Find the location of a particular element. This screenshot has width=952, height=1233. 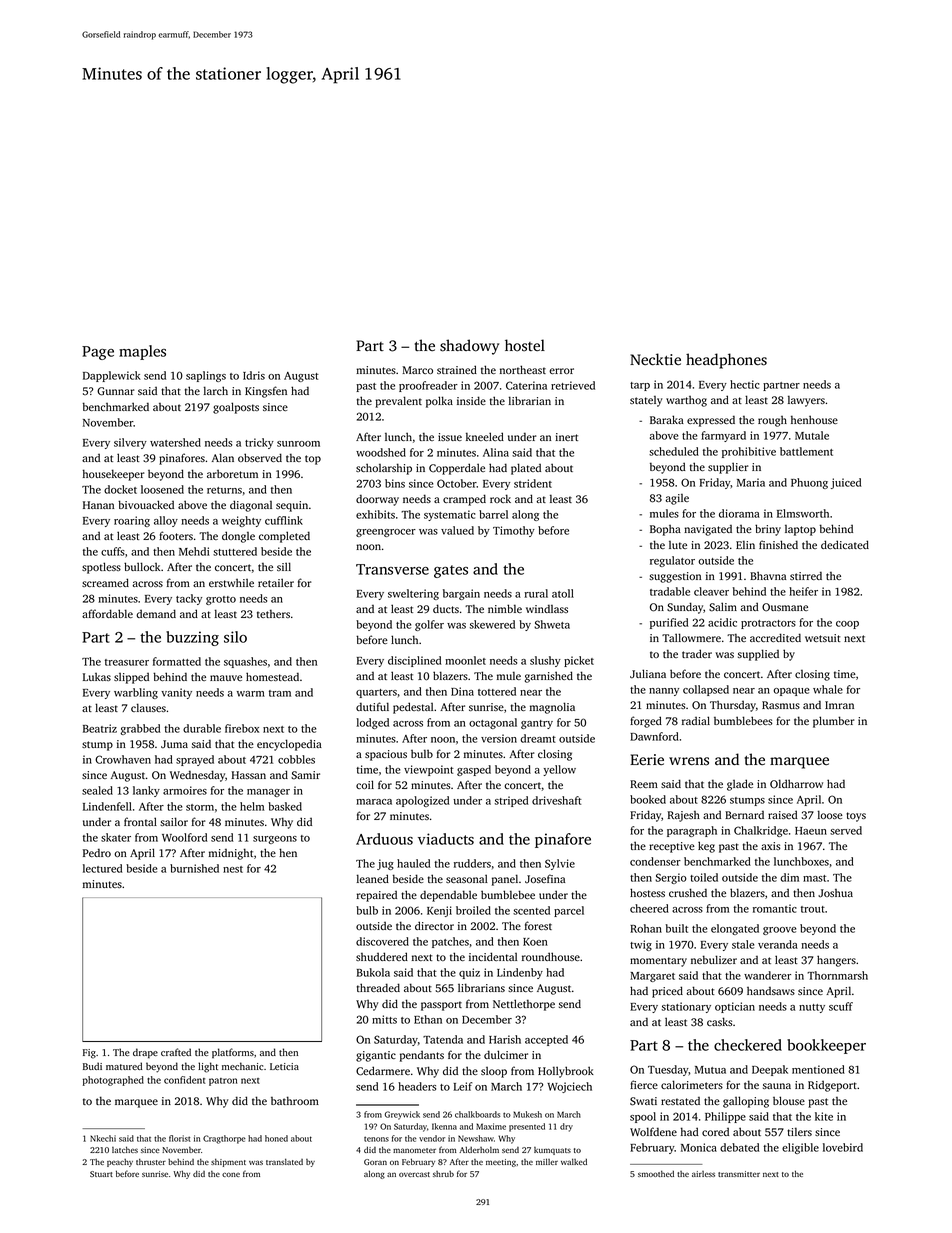

Oldharrow is located at coordinates (796, 784).
